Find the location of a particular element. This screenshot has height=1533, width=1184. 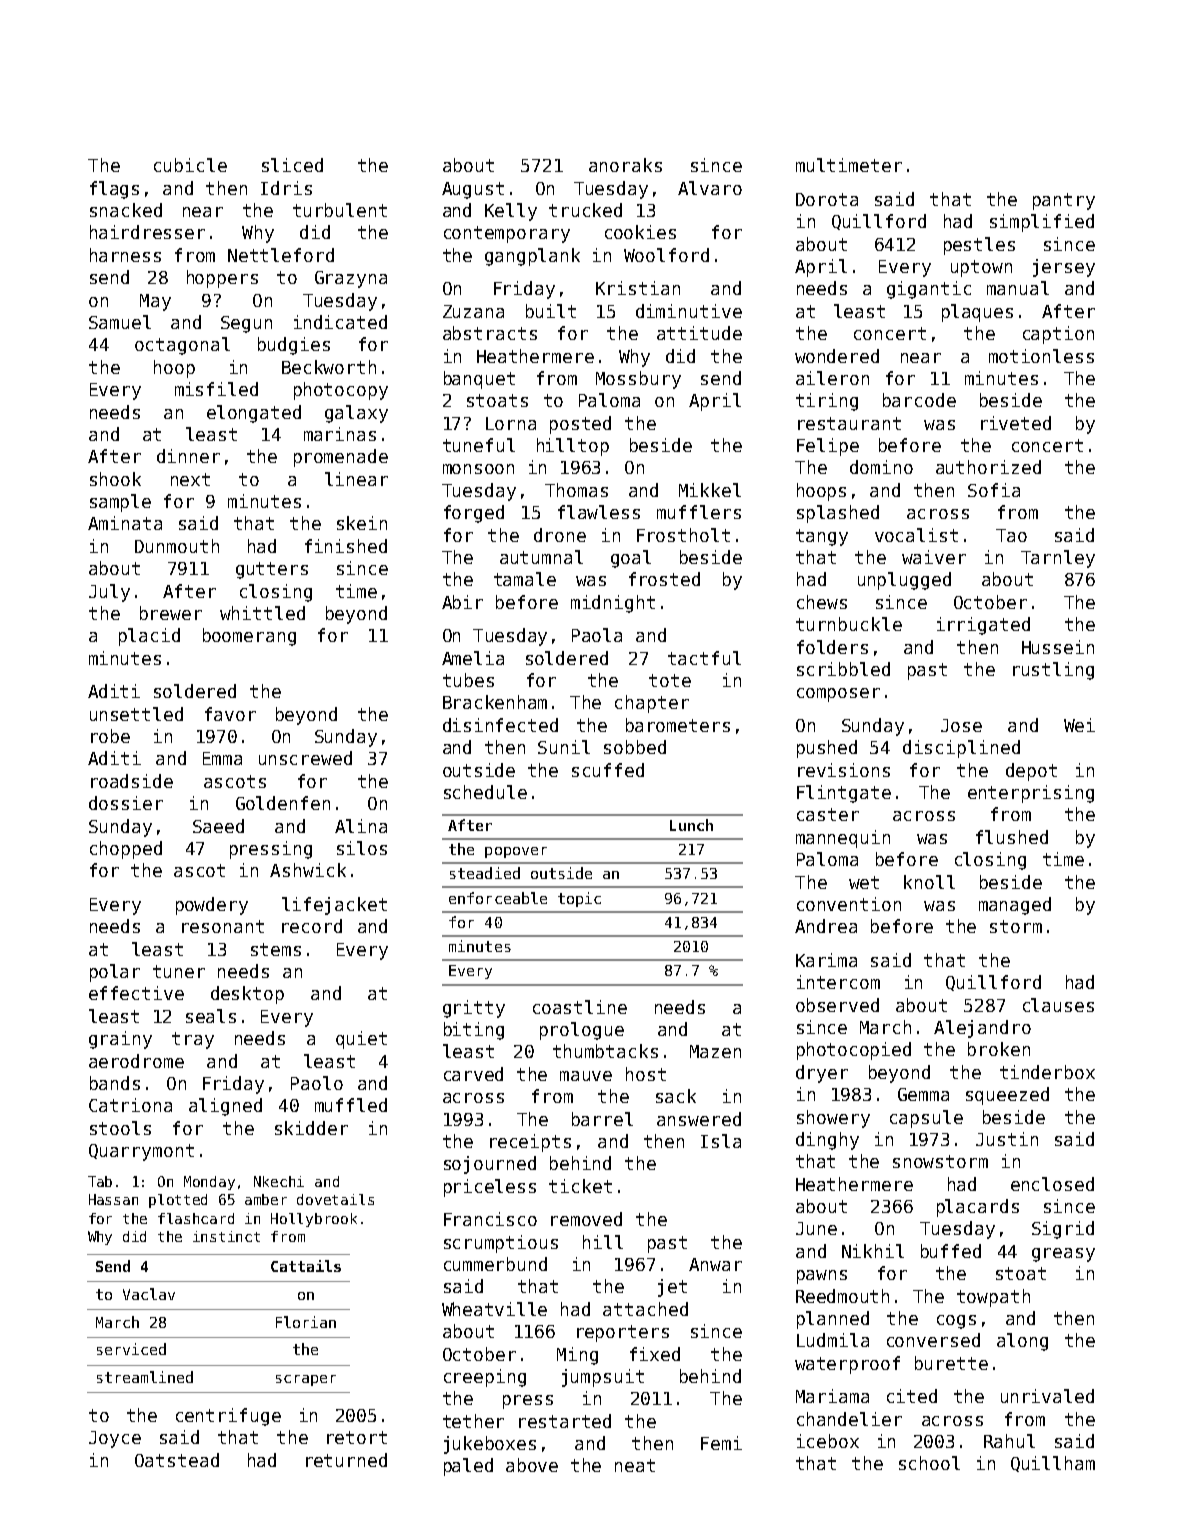

Oatstead is located at coordinates (177, 1460).
